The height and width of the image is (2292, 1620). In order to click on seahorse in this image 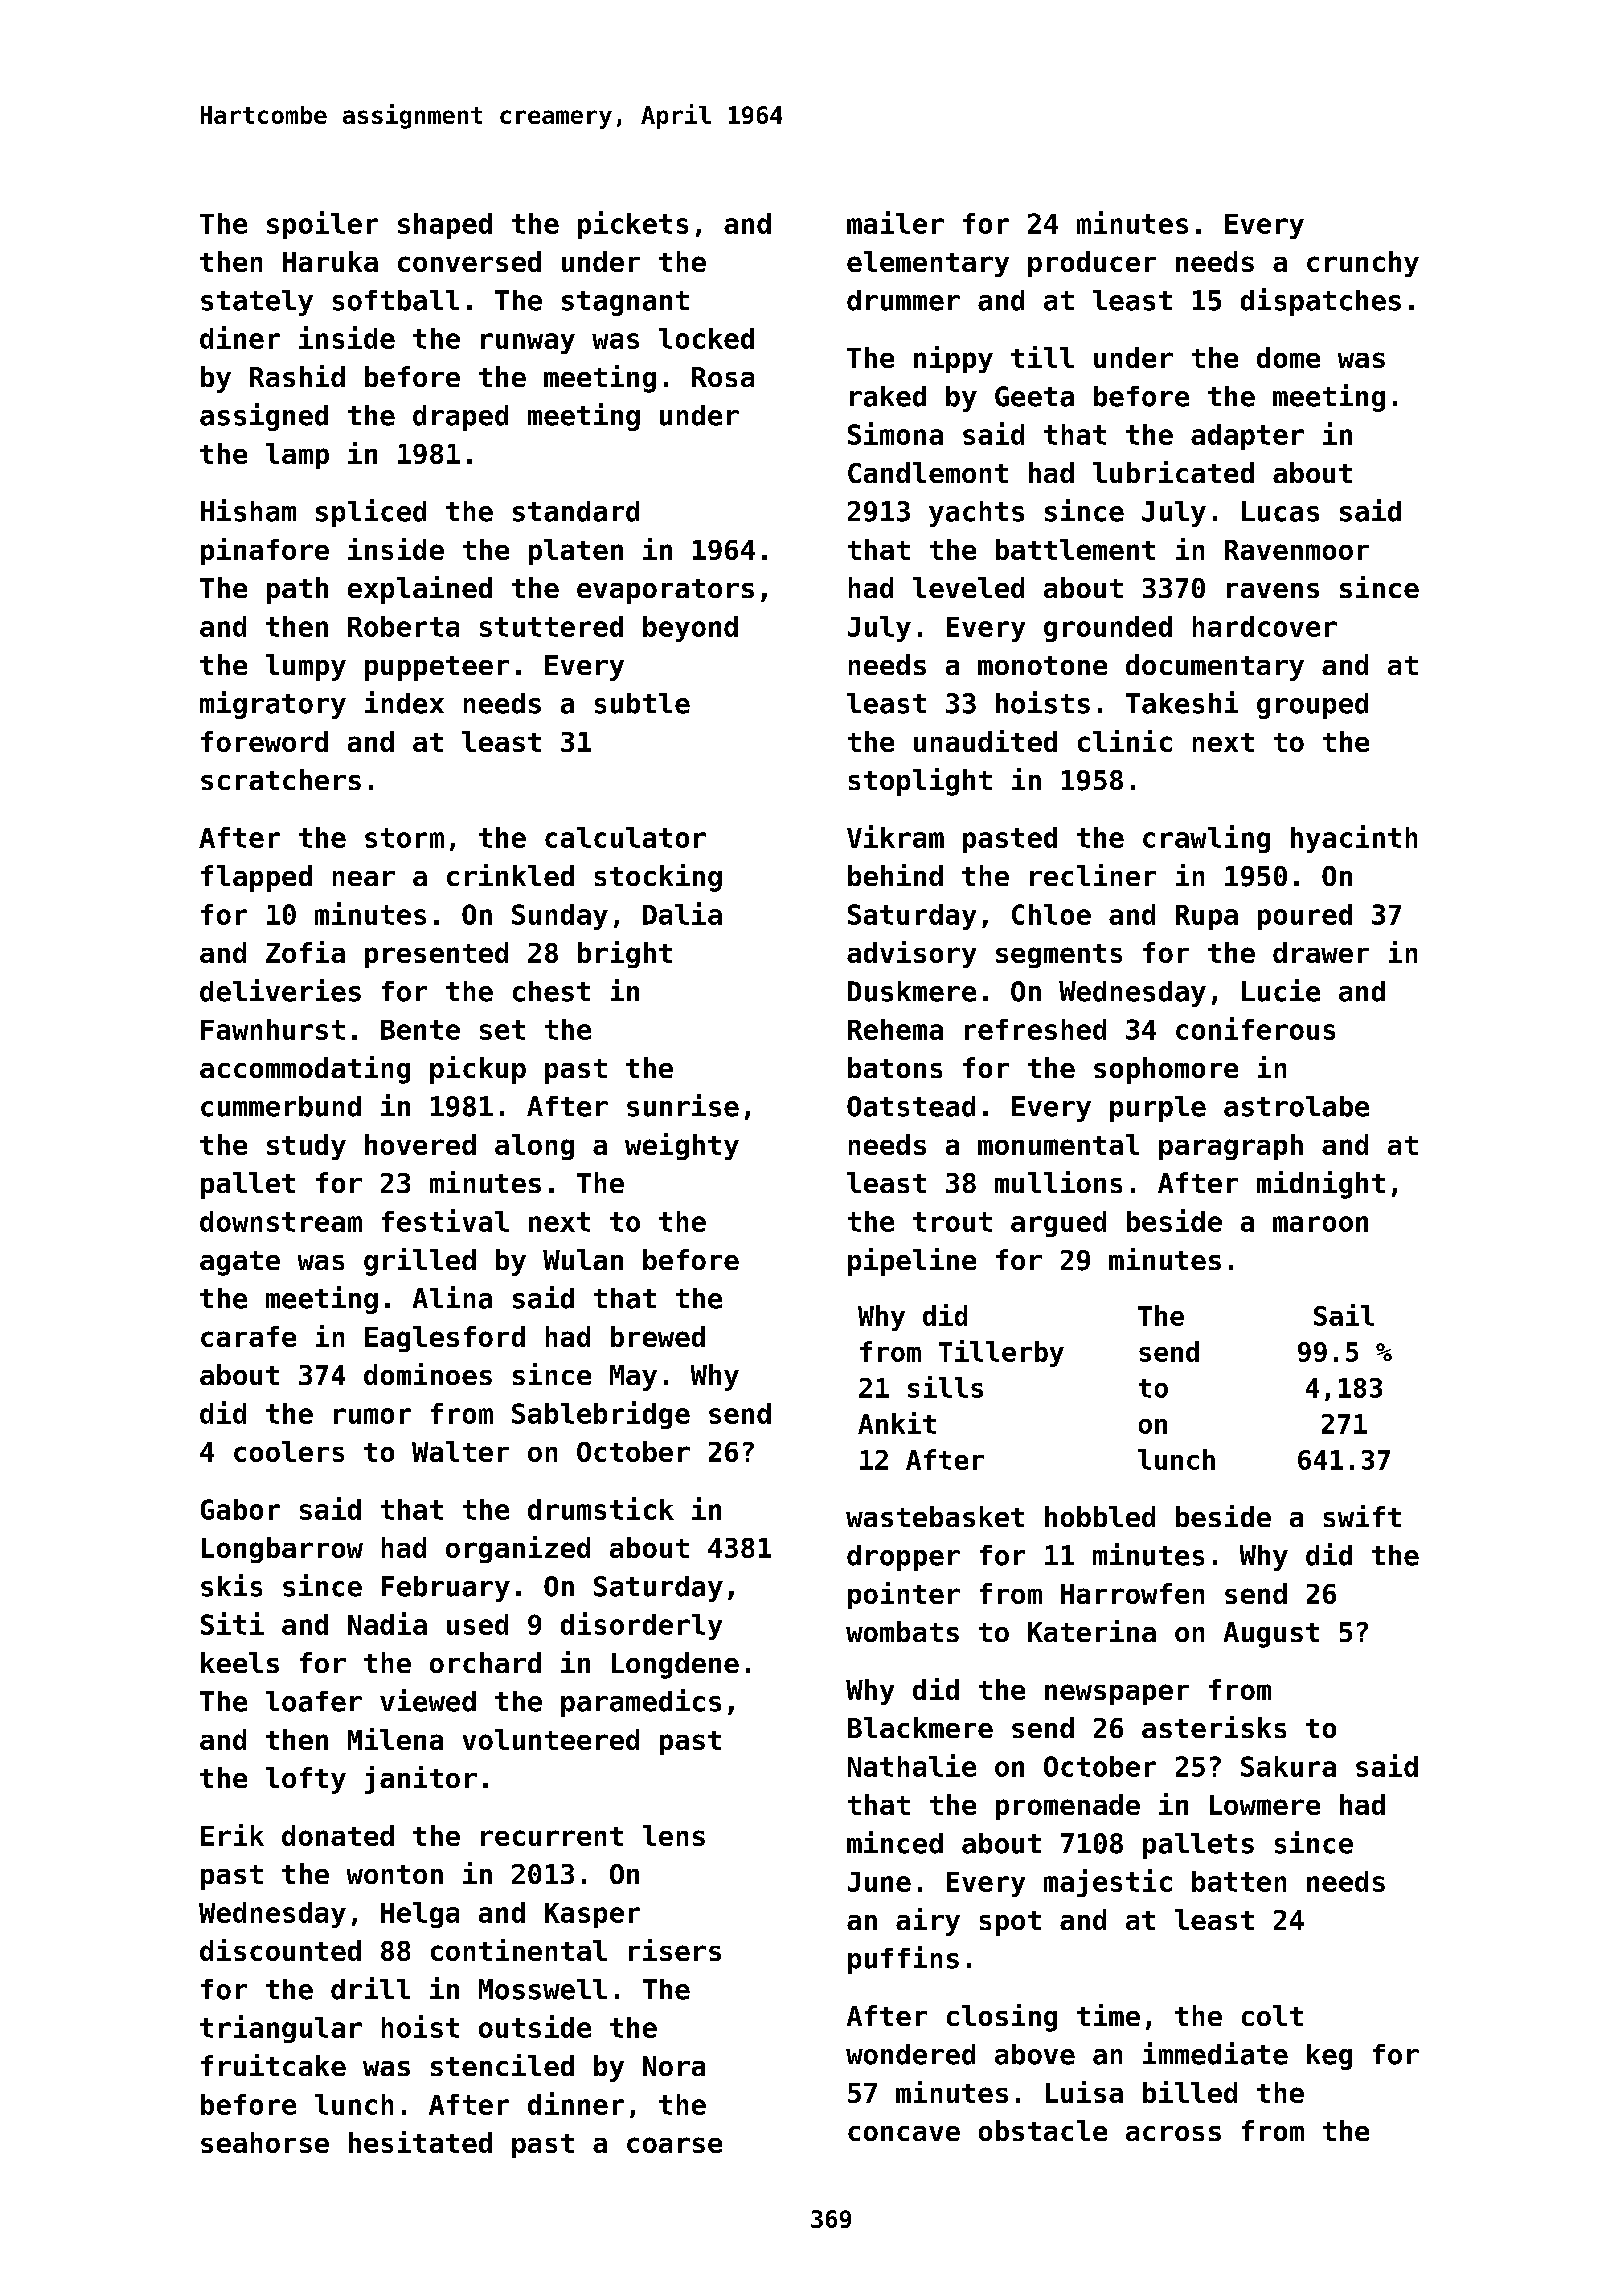, I will do `click(265, 2142)`.
